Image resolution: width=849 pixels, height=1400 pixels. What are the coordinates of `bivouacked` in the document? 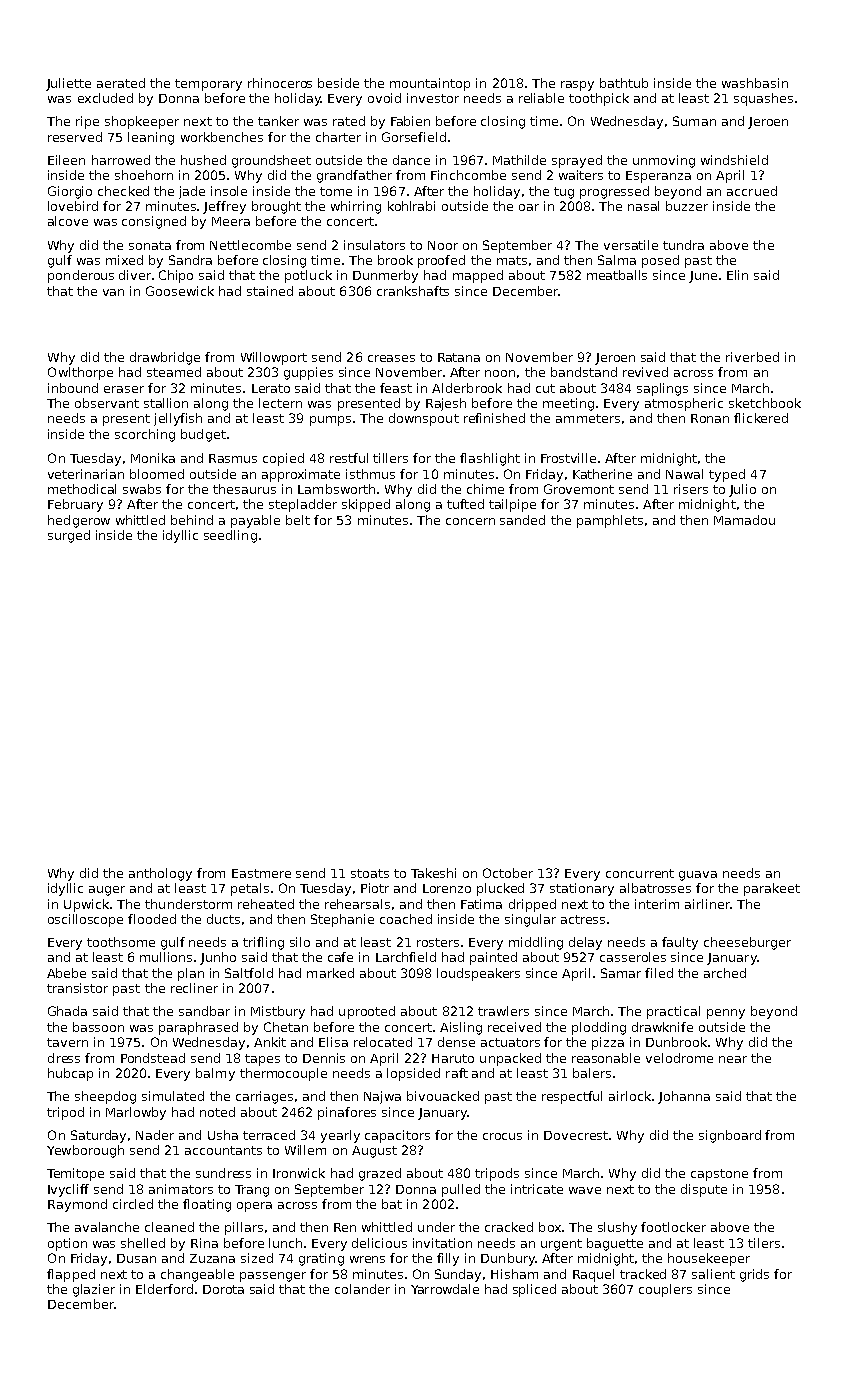 It's located at (443, 1096).
